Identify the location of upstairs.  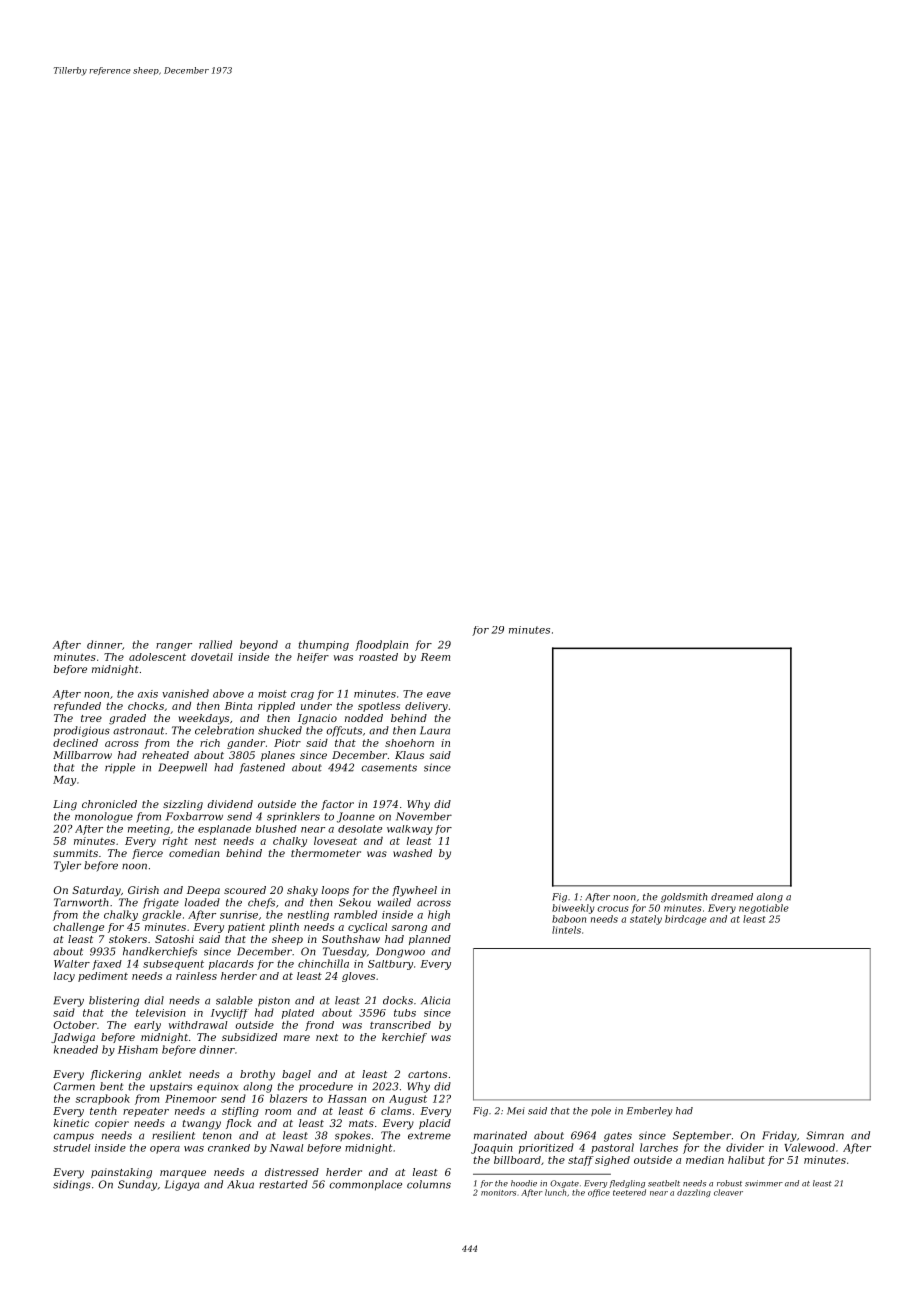
(171, 1087).
